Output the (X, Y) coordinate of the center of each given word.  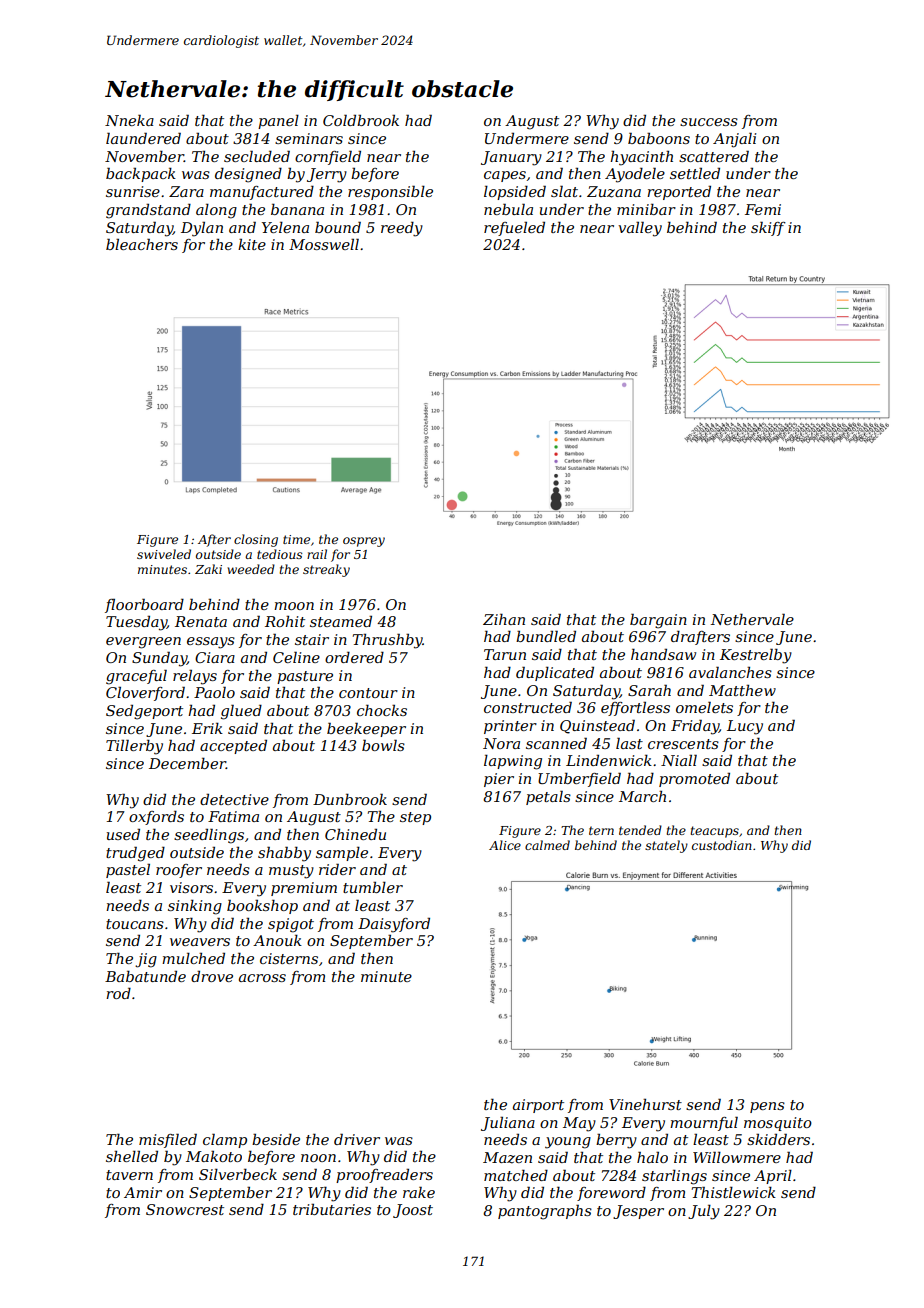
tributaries (332, 1209)
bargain (658, 621)
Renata (201, 621)
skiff (768, 228)
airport (538, 1106)
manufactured (262, 192)
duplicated (555, 673)
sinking (195, 907)
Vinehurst (645, 1104)
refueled (514, 228)
